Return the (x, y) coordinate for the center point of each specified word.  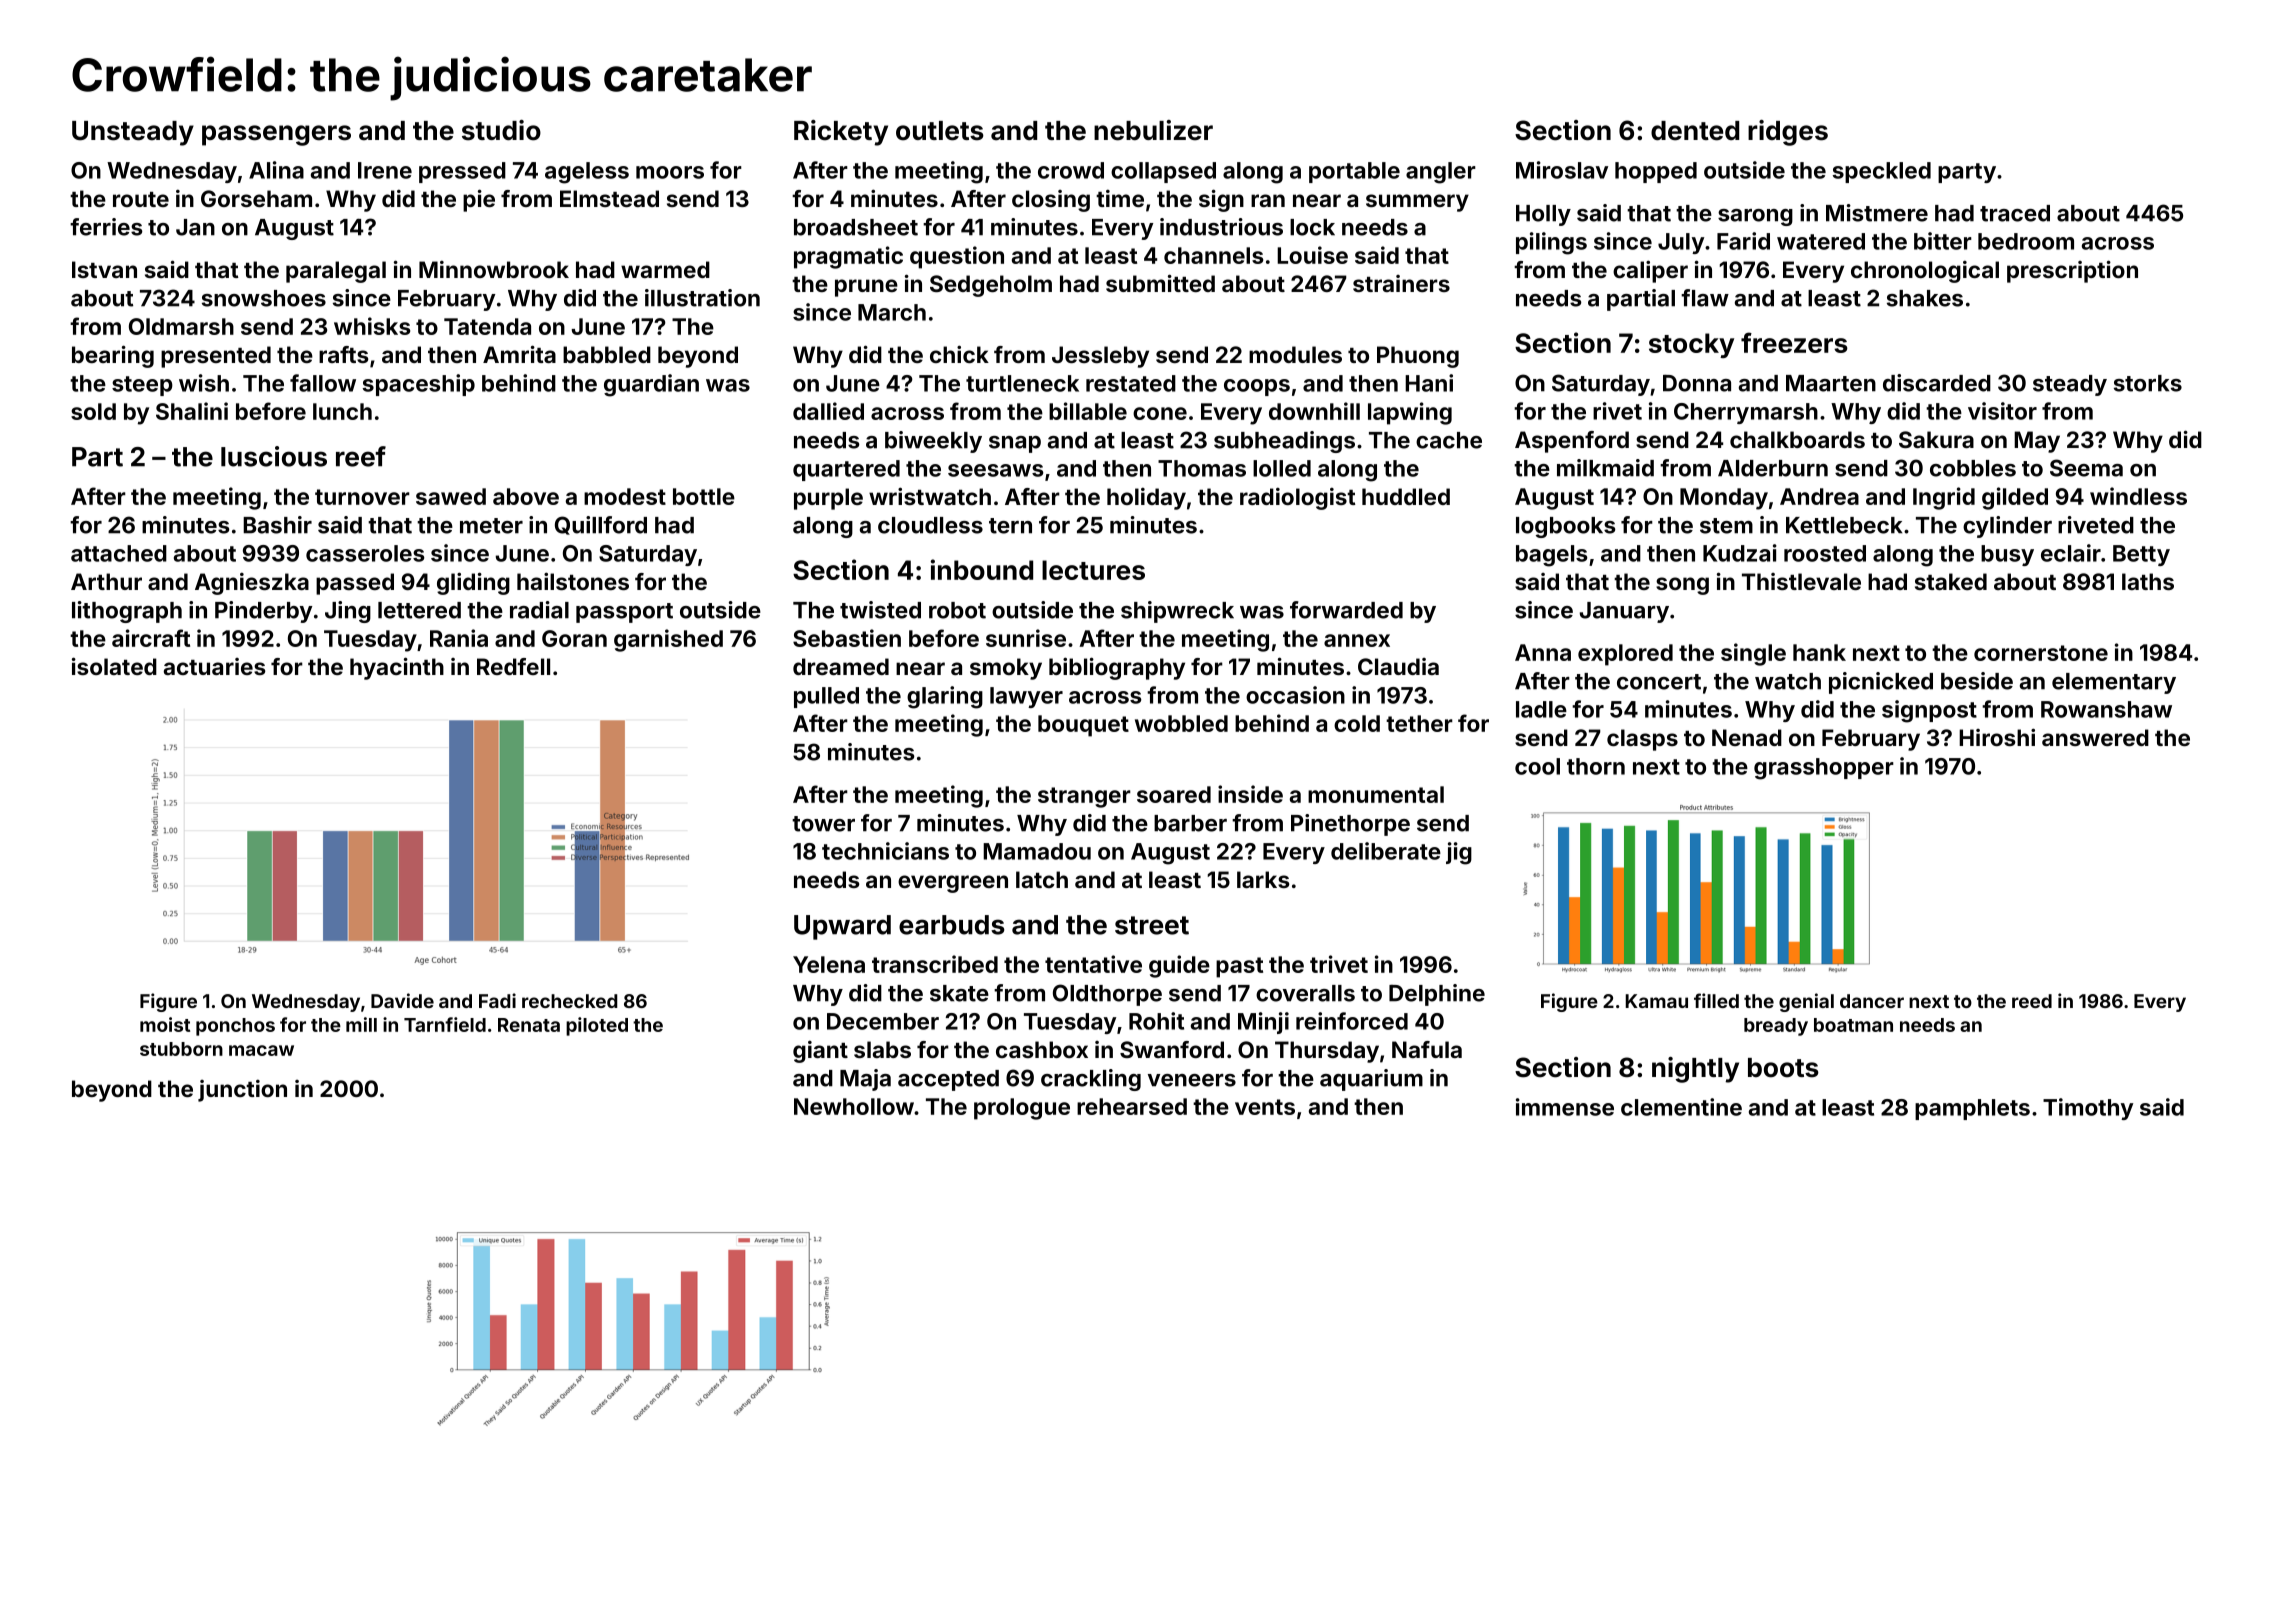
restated (1131, 383)
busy (2007, 555)
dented (1695, 131)
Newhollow (854, 1106)
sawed (451, 496)
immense (1565, 1107)
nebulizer (1153, 130)
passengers (276, 135)
